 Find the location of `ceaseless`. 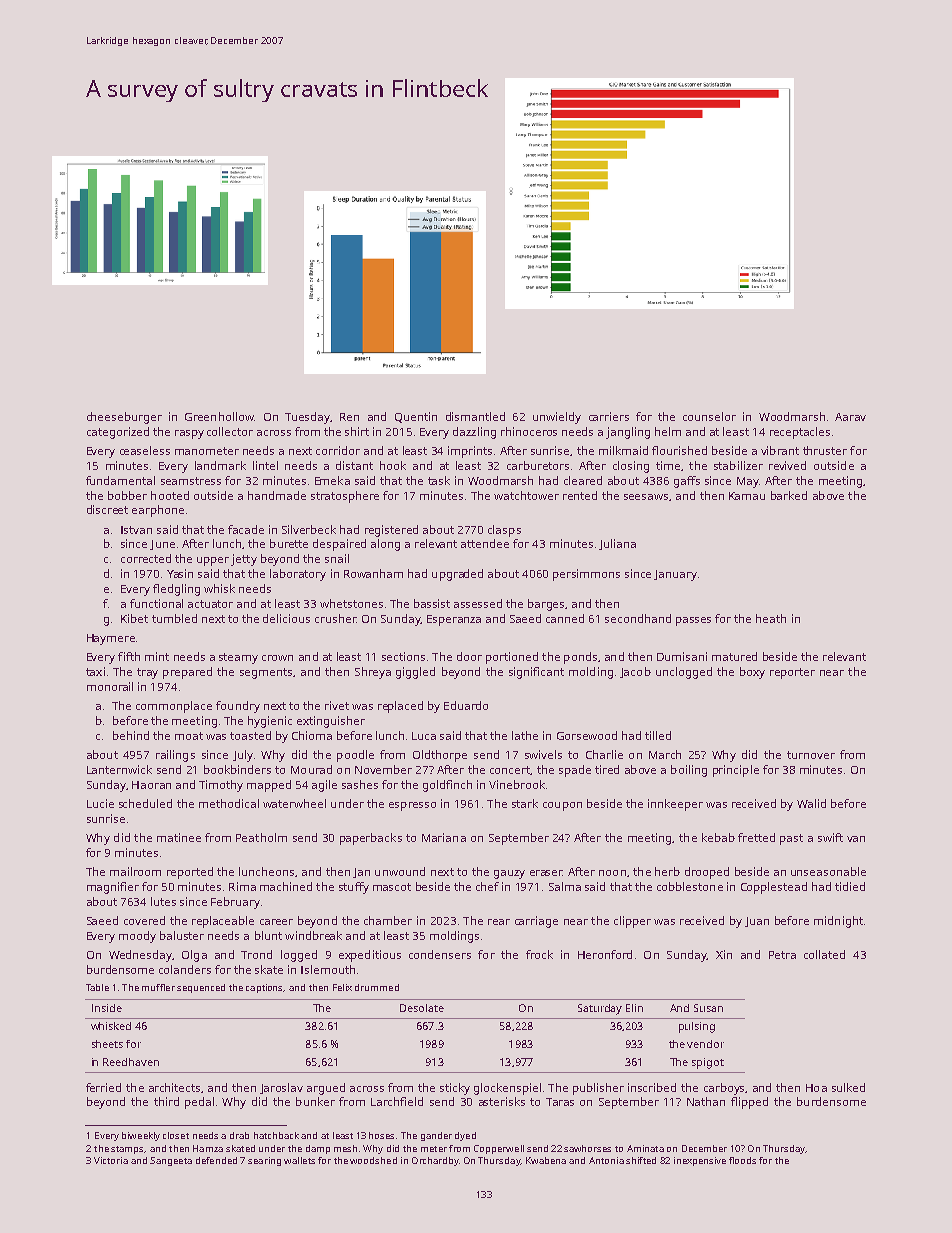

ceaseless is located at coordinates (145, 450).
